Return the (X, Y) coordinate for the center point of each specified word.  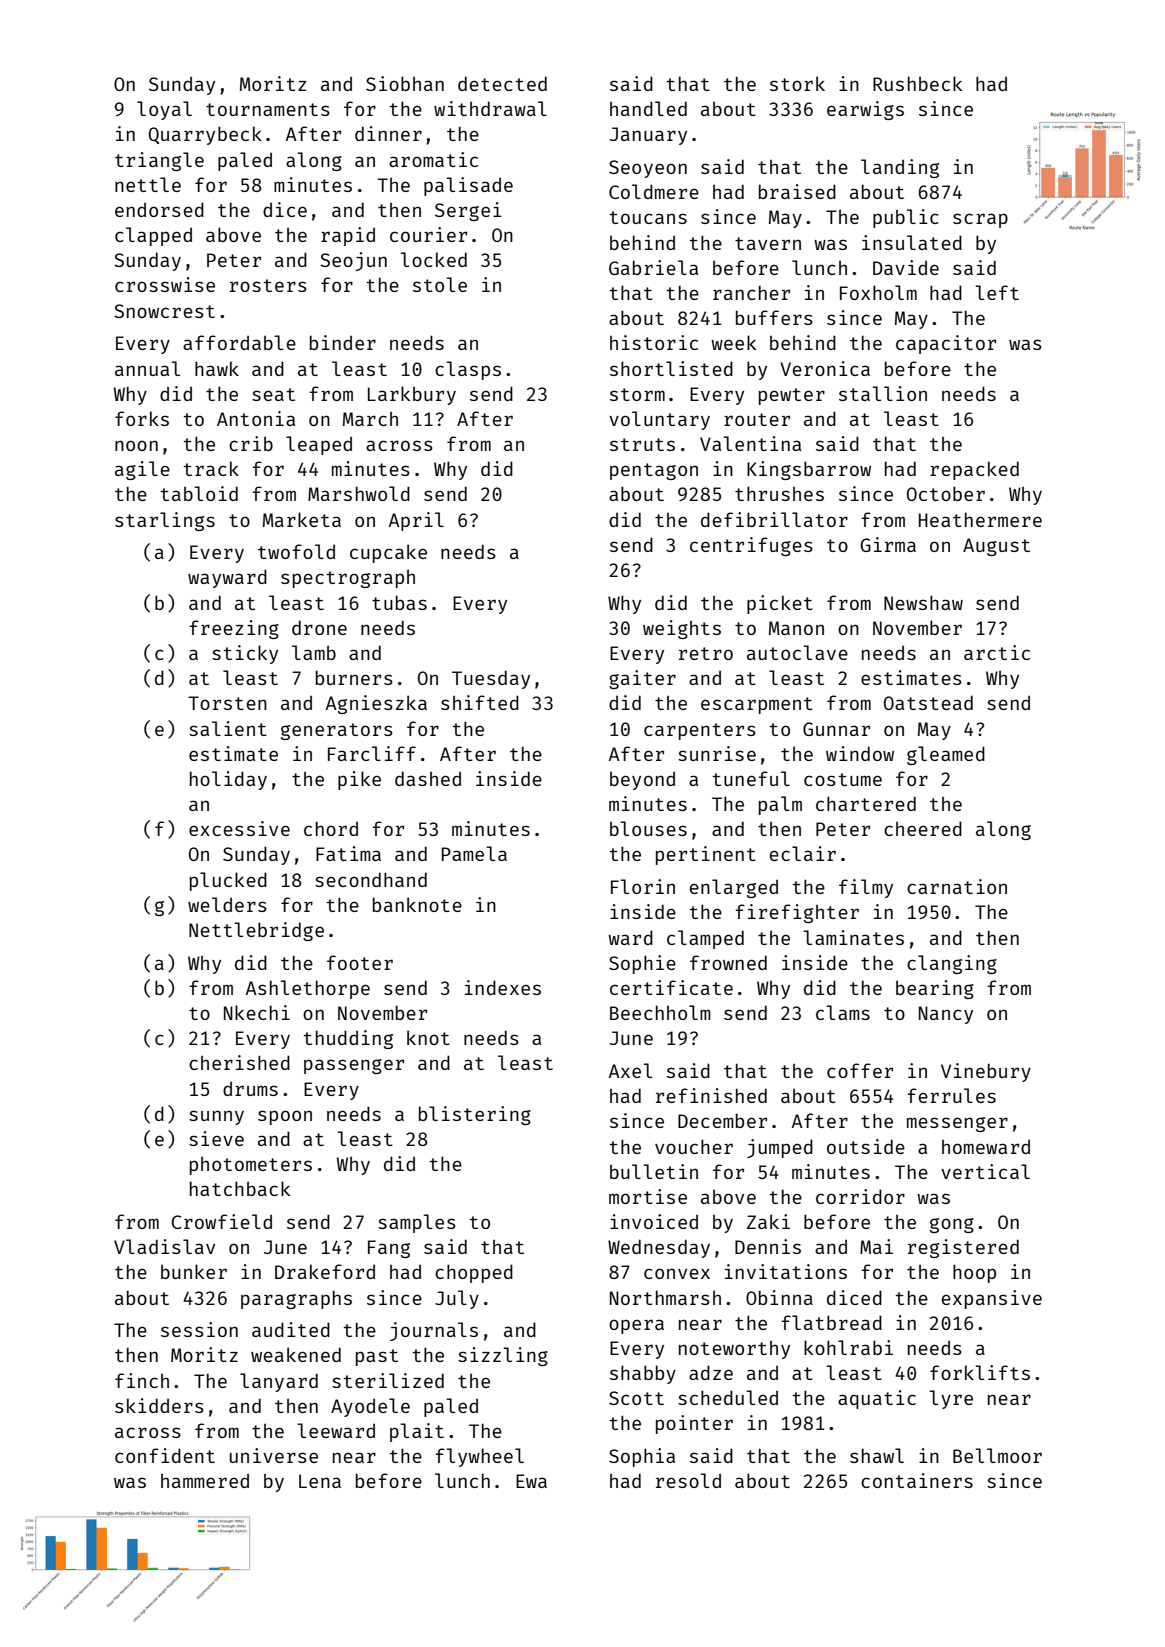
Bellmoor (997, 1455)
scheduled (728, 1397)
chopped (474, 1273)
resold (688, 1480)
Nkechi (257, 1012)
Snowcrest (164, 311)
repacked (974, 470)
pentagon (654, 471)
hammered (205, 1481)
